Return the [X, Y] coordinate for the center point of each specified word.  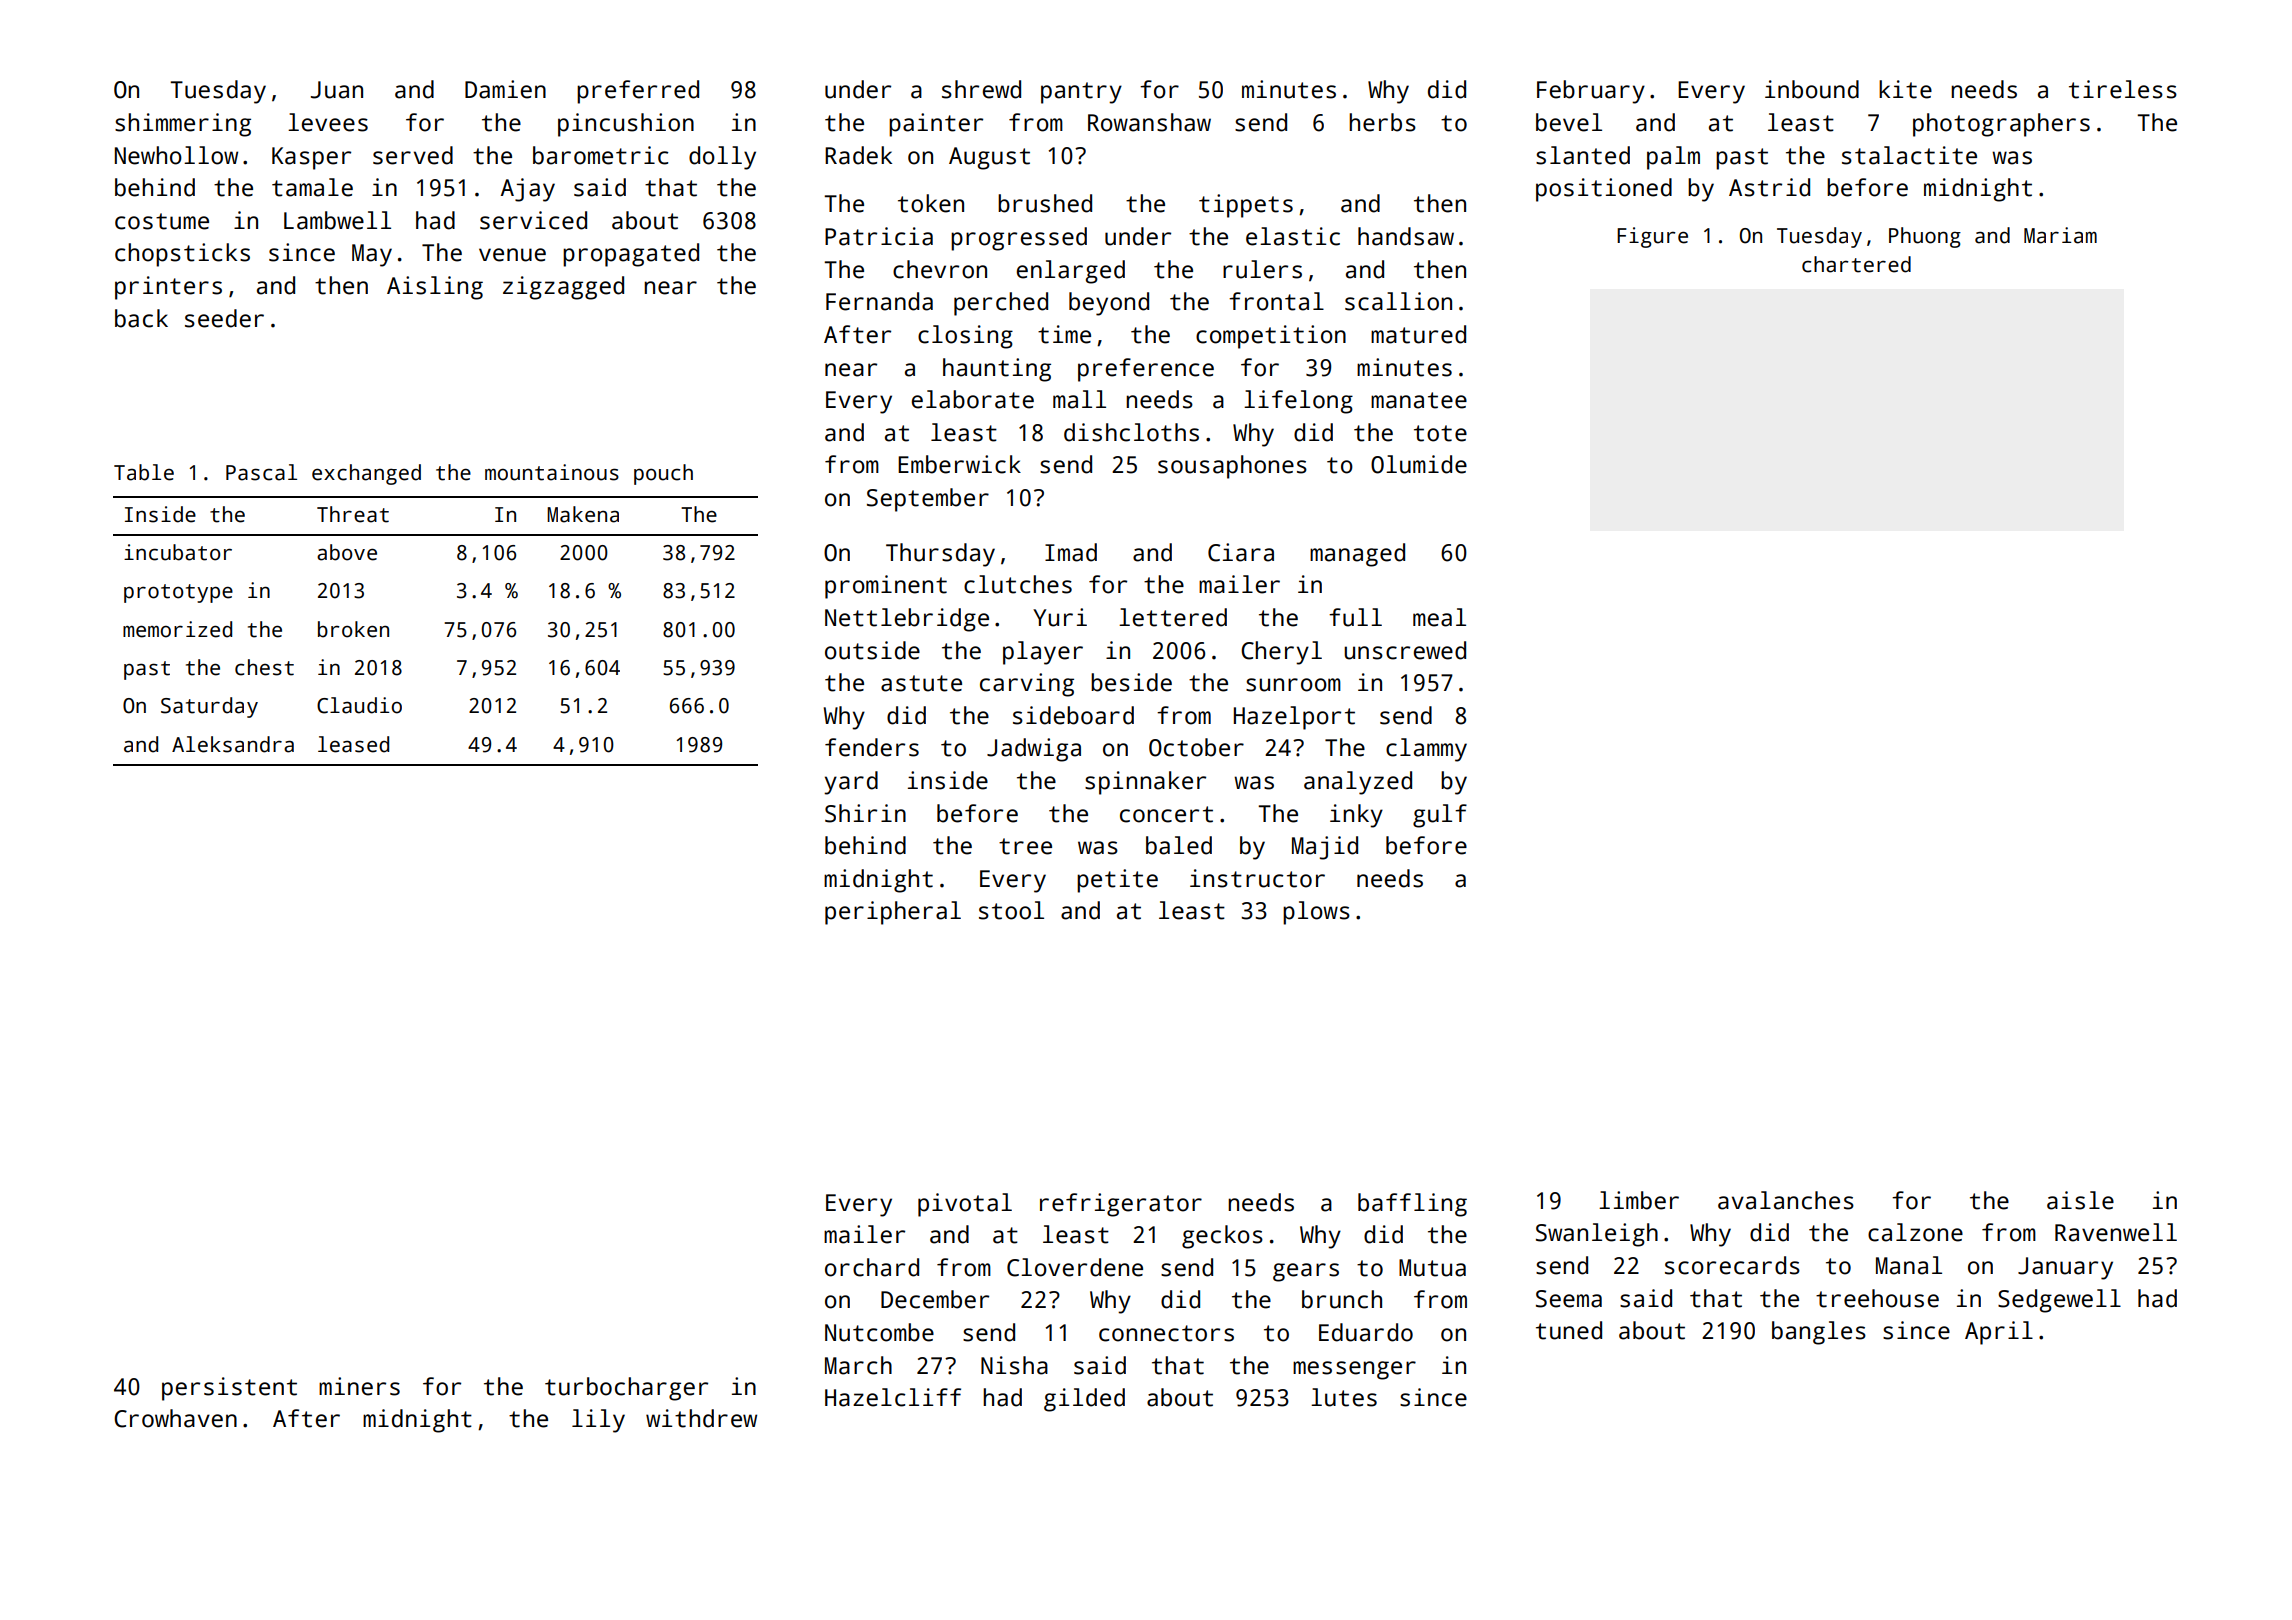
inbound [1812, 89]
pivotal [965, 1205]
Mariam [2060, 235]
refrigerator [1121, 1205]
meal [1439, 617]
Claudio [359, 705]
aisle [2080, 1200]
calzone [1915, 1232]
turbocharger [626, 1389]
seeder [224, 318]
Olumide [1419, 464]
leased [353, 744]
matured [1418, 334]
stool [1011, 910]
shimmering [183, 125]
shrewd [981, 89]
